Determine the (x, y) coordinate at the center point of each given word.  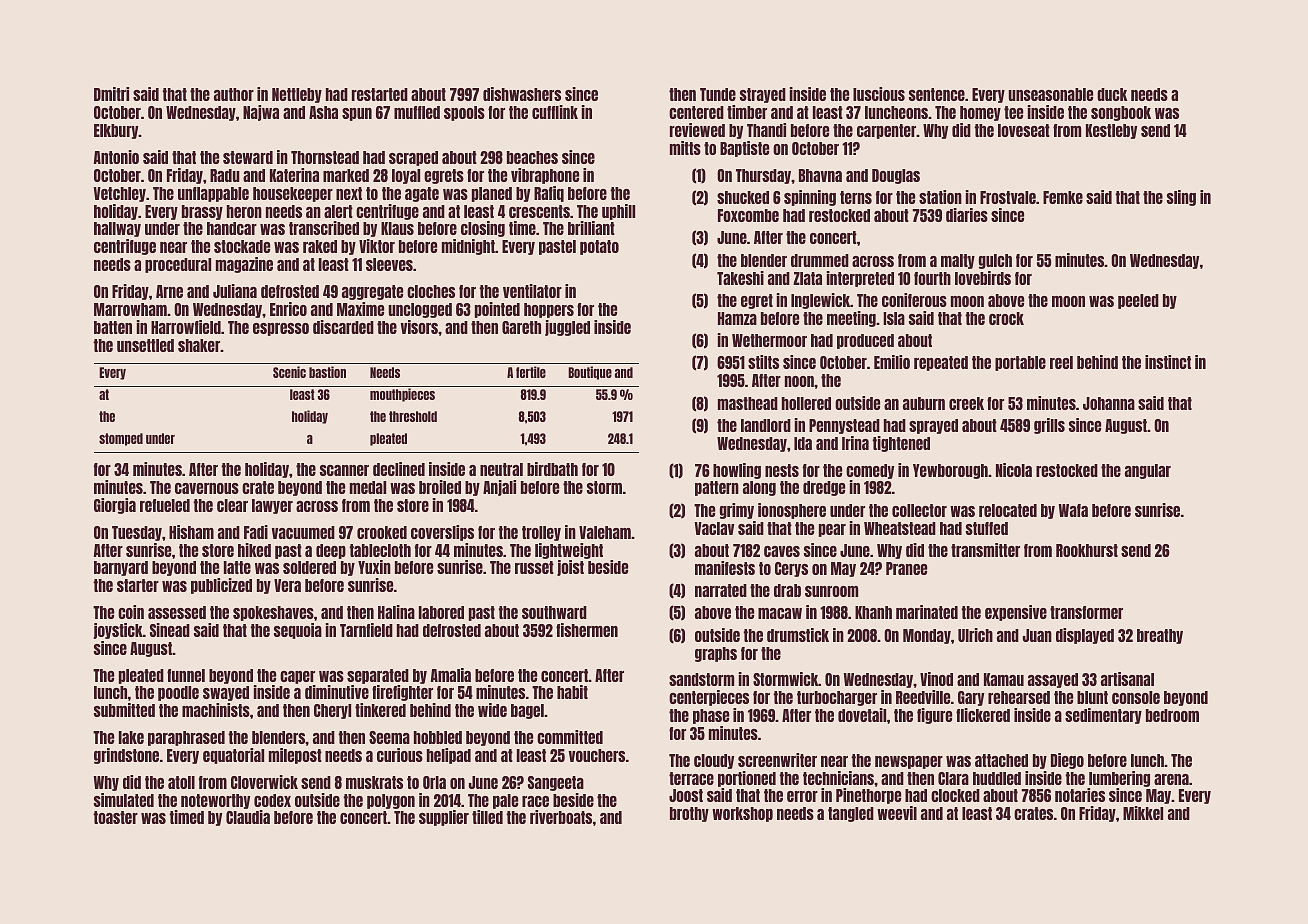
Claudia (248, 817)
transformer (1086, 612)
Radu (225, 175)
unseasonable (1050, 94)
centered (696, 112)
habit (572, 692)
